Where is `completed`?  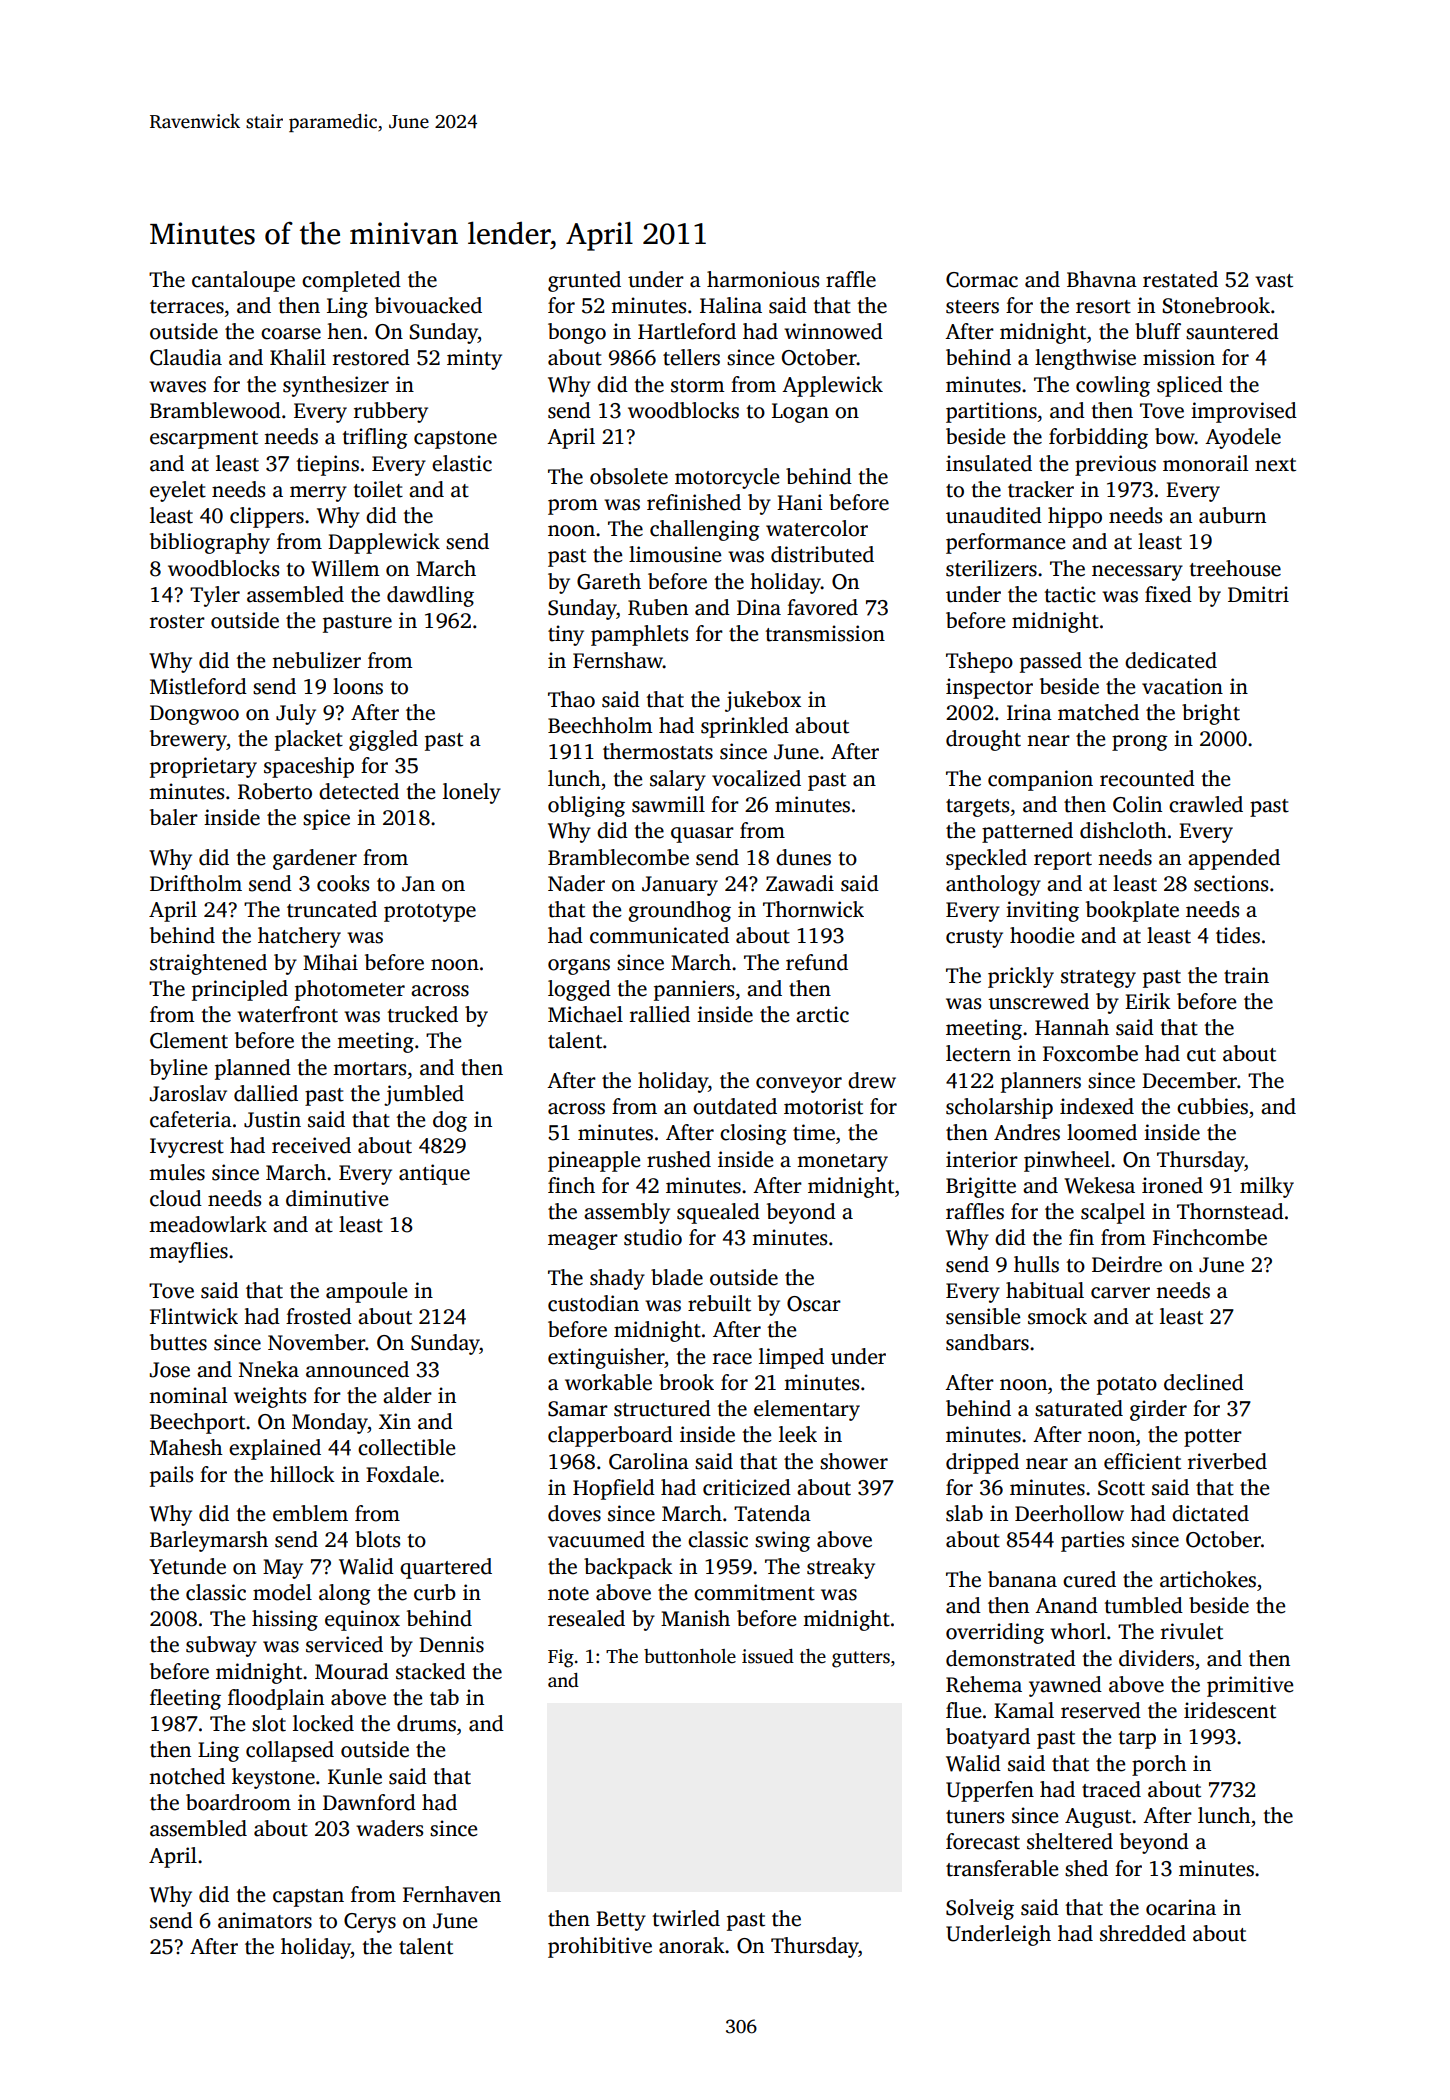
completed is located at coordinates (351, 281).
